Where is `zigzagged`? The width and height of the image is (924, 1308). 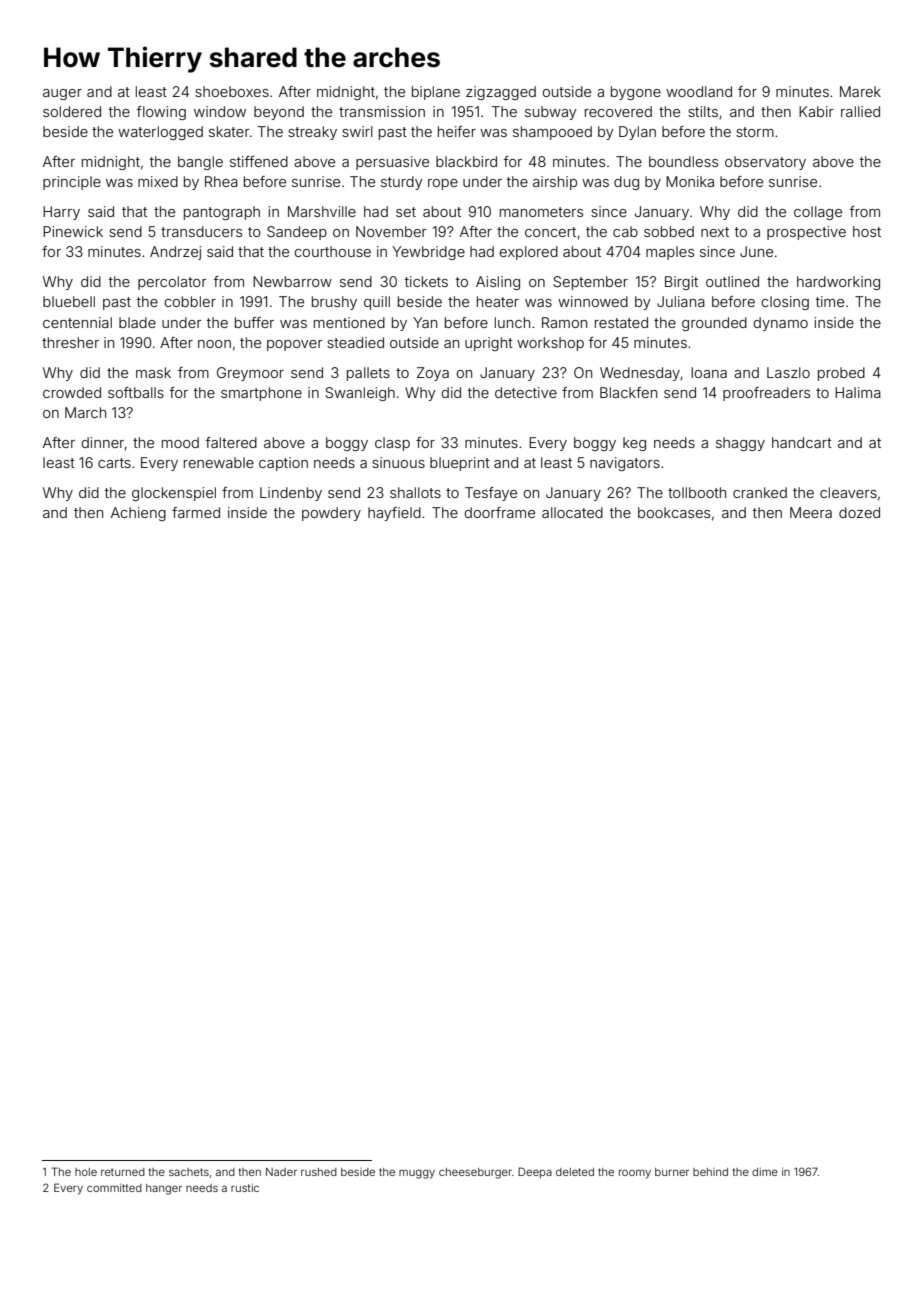 zigzagged is located at coordinates (501, 93).
